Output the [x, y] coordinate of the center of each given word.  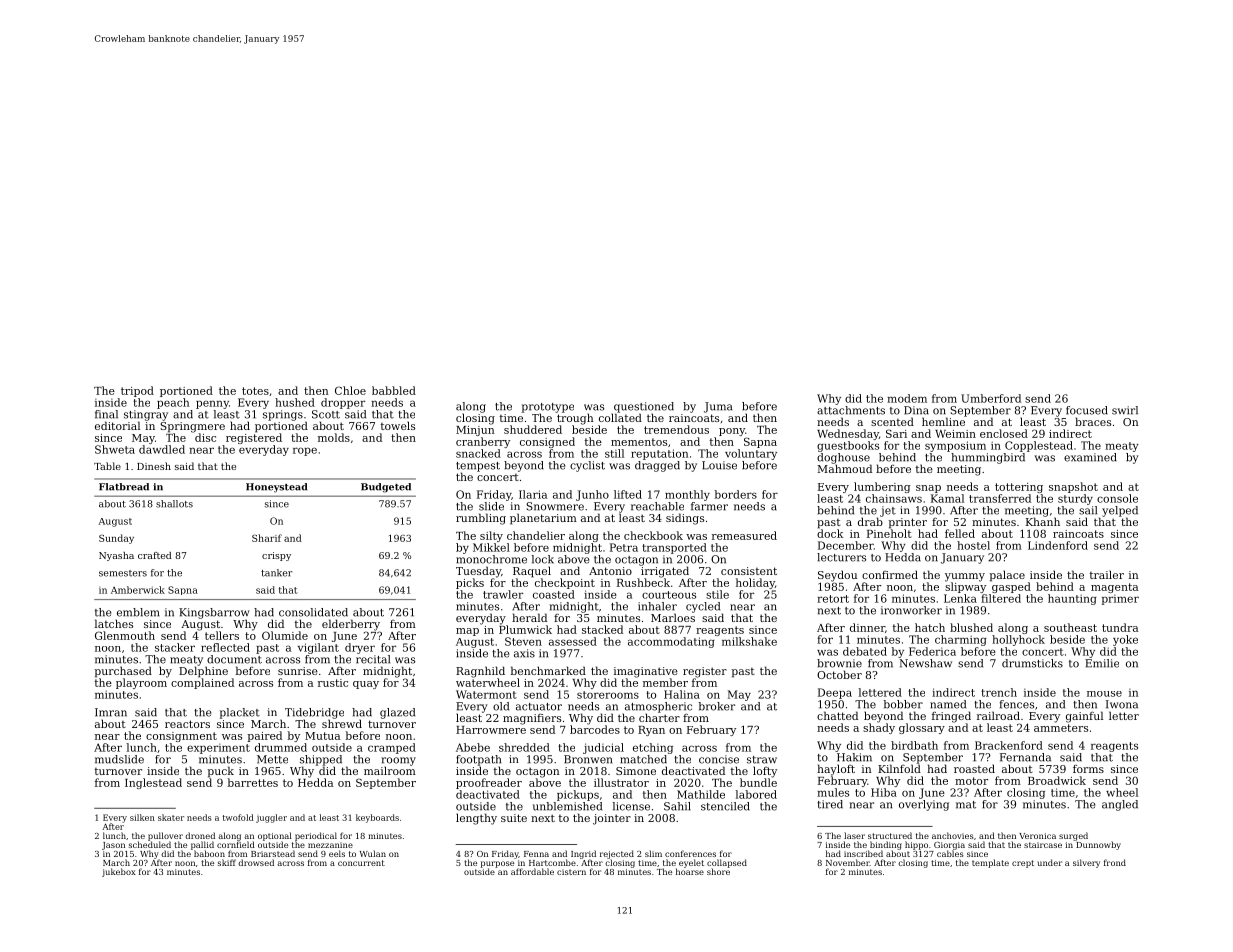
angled [1120, 805]
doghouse [843, 458]
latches [114, 623]
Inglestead [153, 783]
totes [255, 391]
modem [907, 398]
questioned [644, 407]
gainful [1084, 717]
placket [240, 713]
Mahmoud [844, 468]
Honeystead [276, 488]
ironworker [911, 610]
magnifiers [532, 719]
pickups [578, 795]
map [467, 632]
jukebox [119, 872]
